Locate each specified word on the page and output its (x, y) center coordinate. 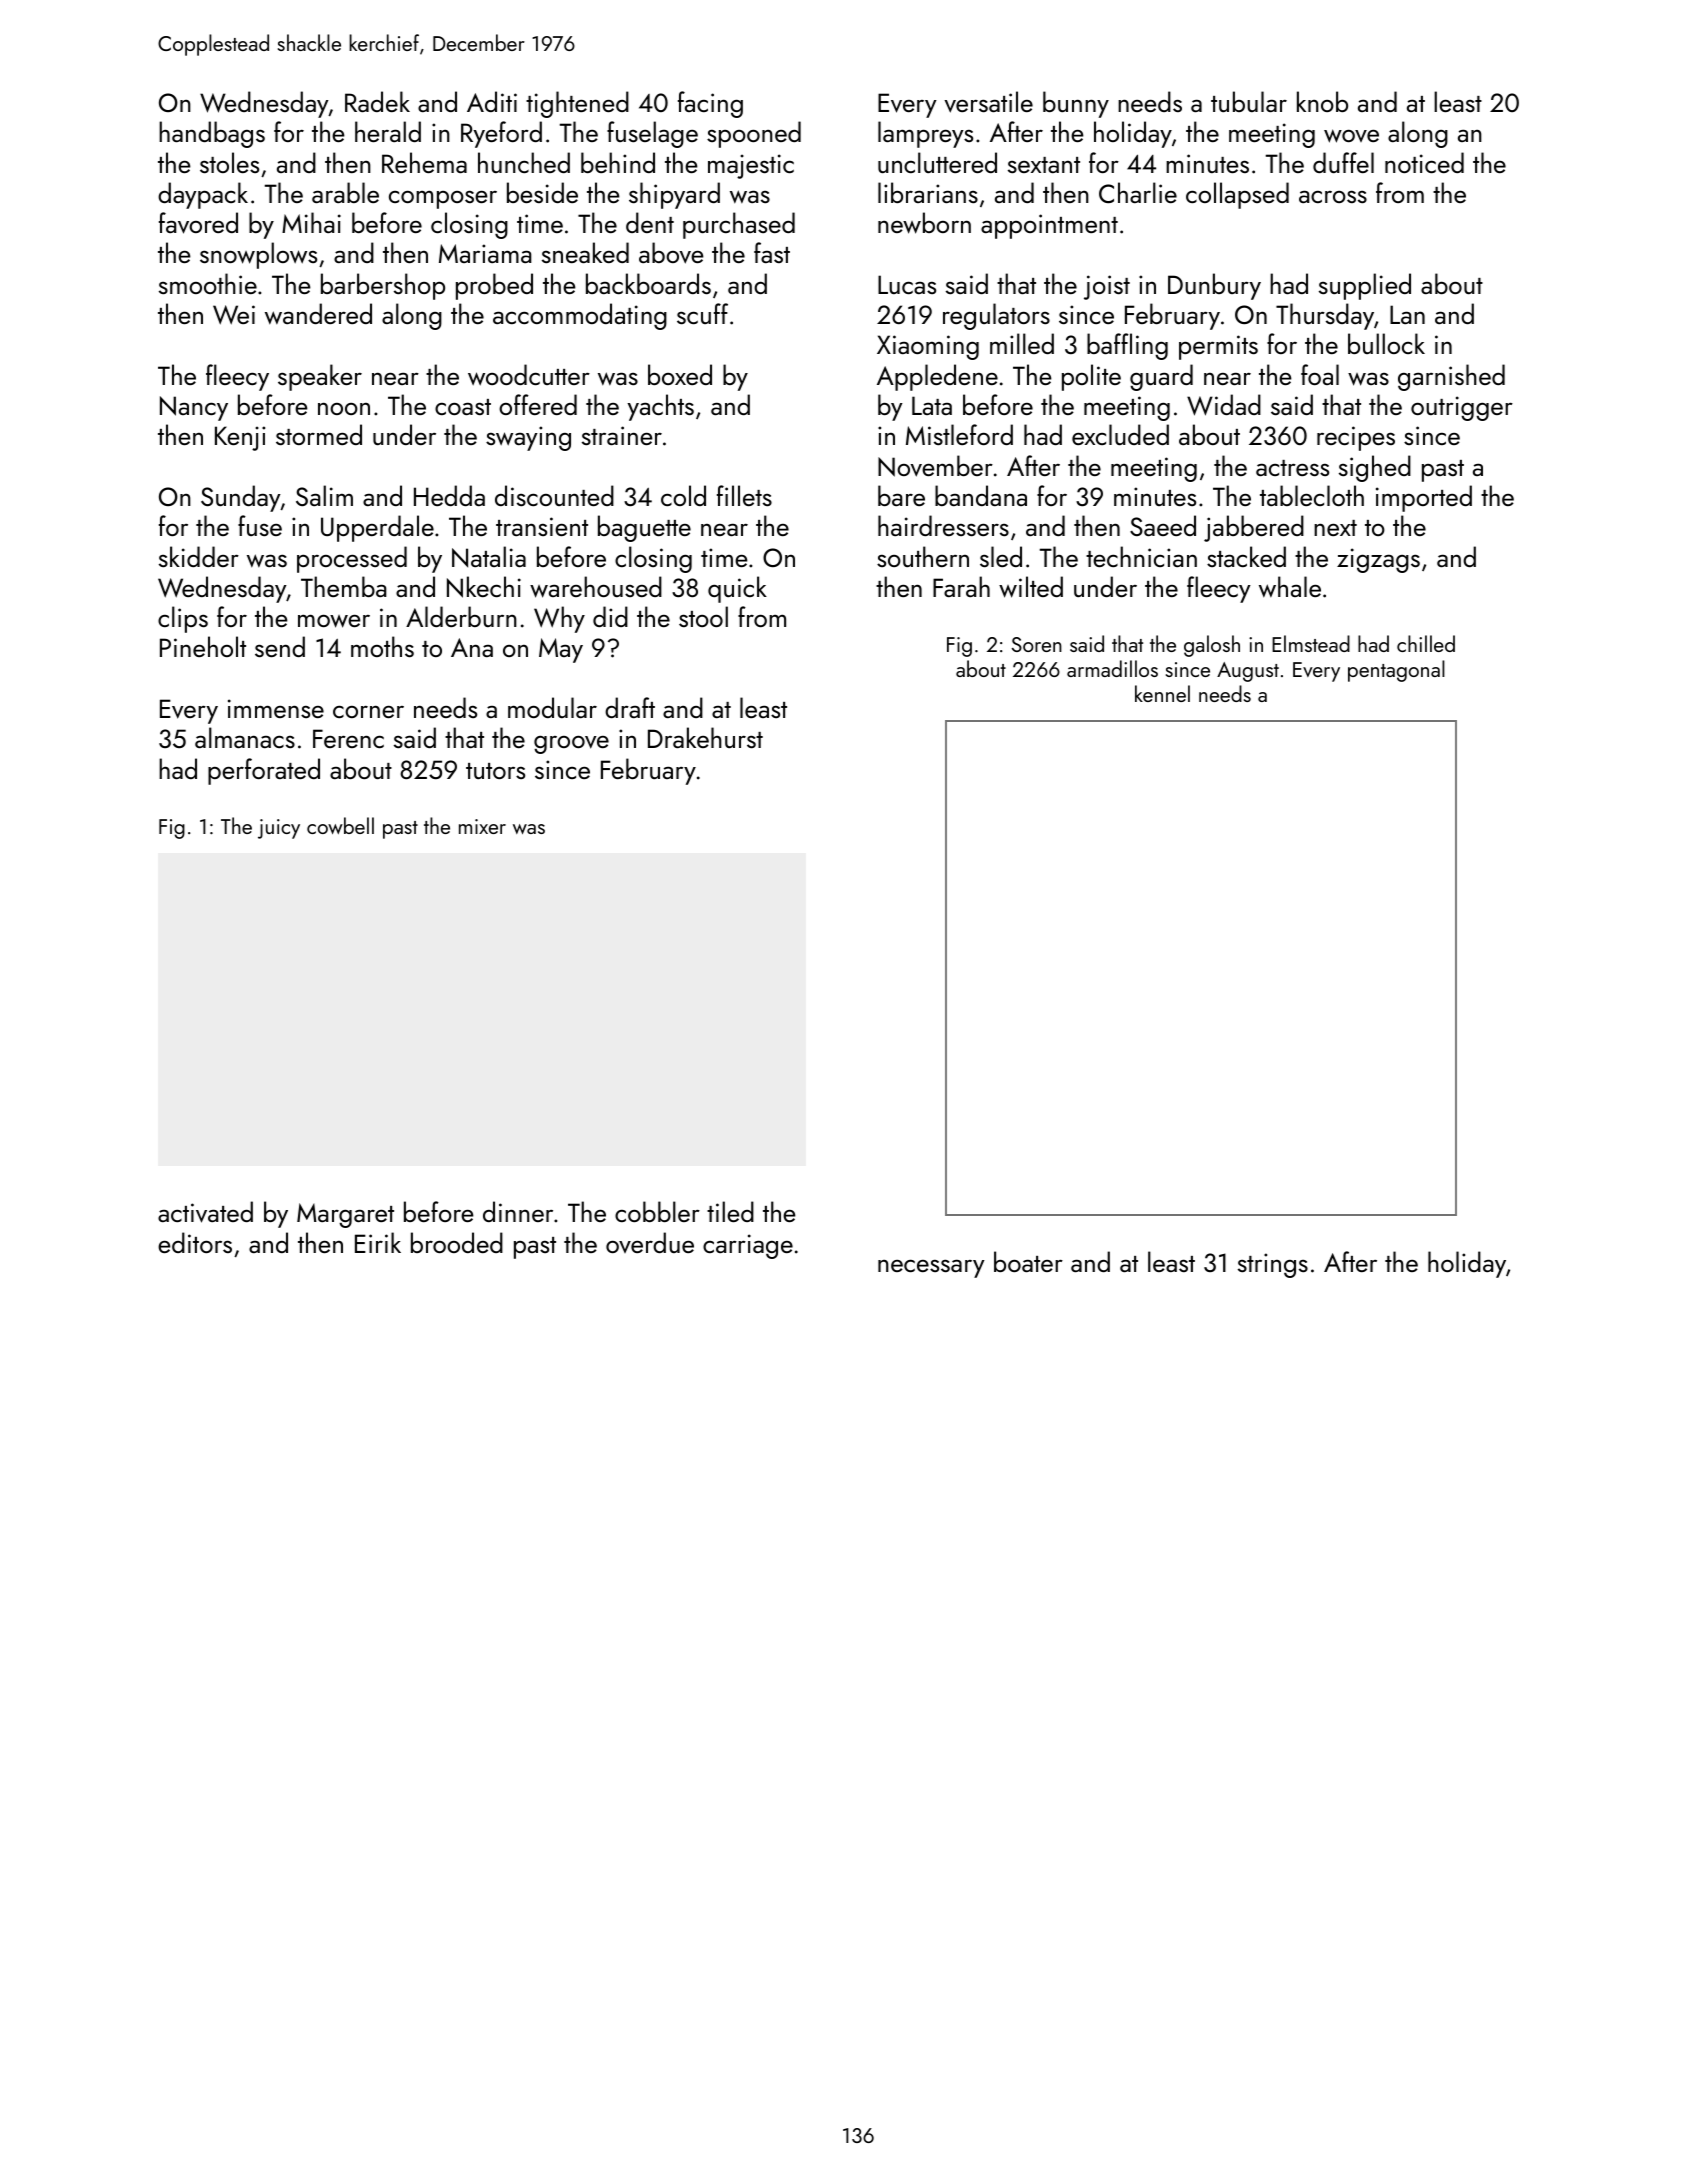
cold (683, 495)
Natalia (489, 557)
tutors (495, 771)
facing (710, 104)
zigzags (1378, 560)
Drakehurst (705, 737)
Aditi (492, 101)
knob (1322, 101)
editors (195, 1242)
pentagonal (1396, 671)
